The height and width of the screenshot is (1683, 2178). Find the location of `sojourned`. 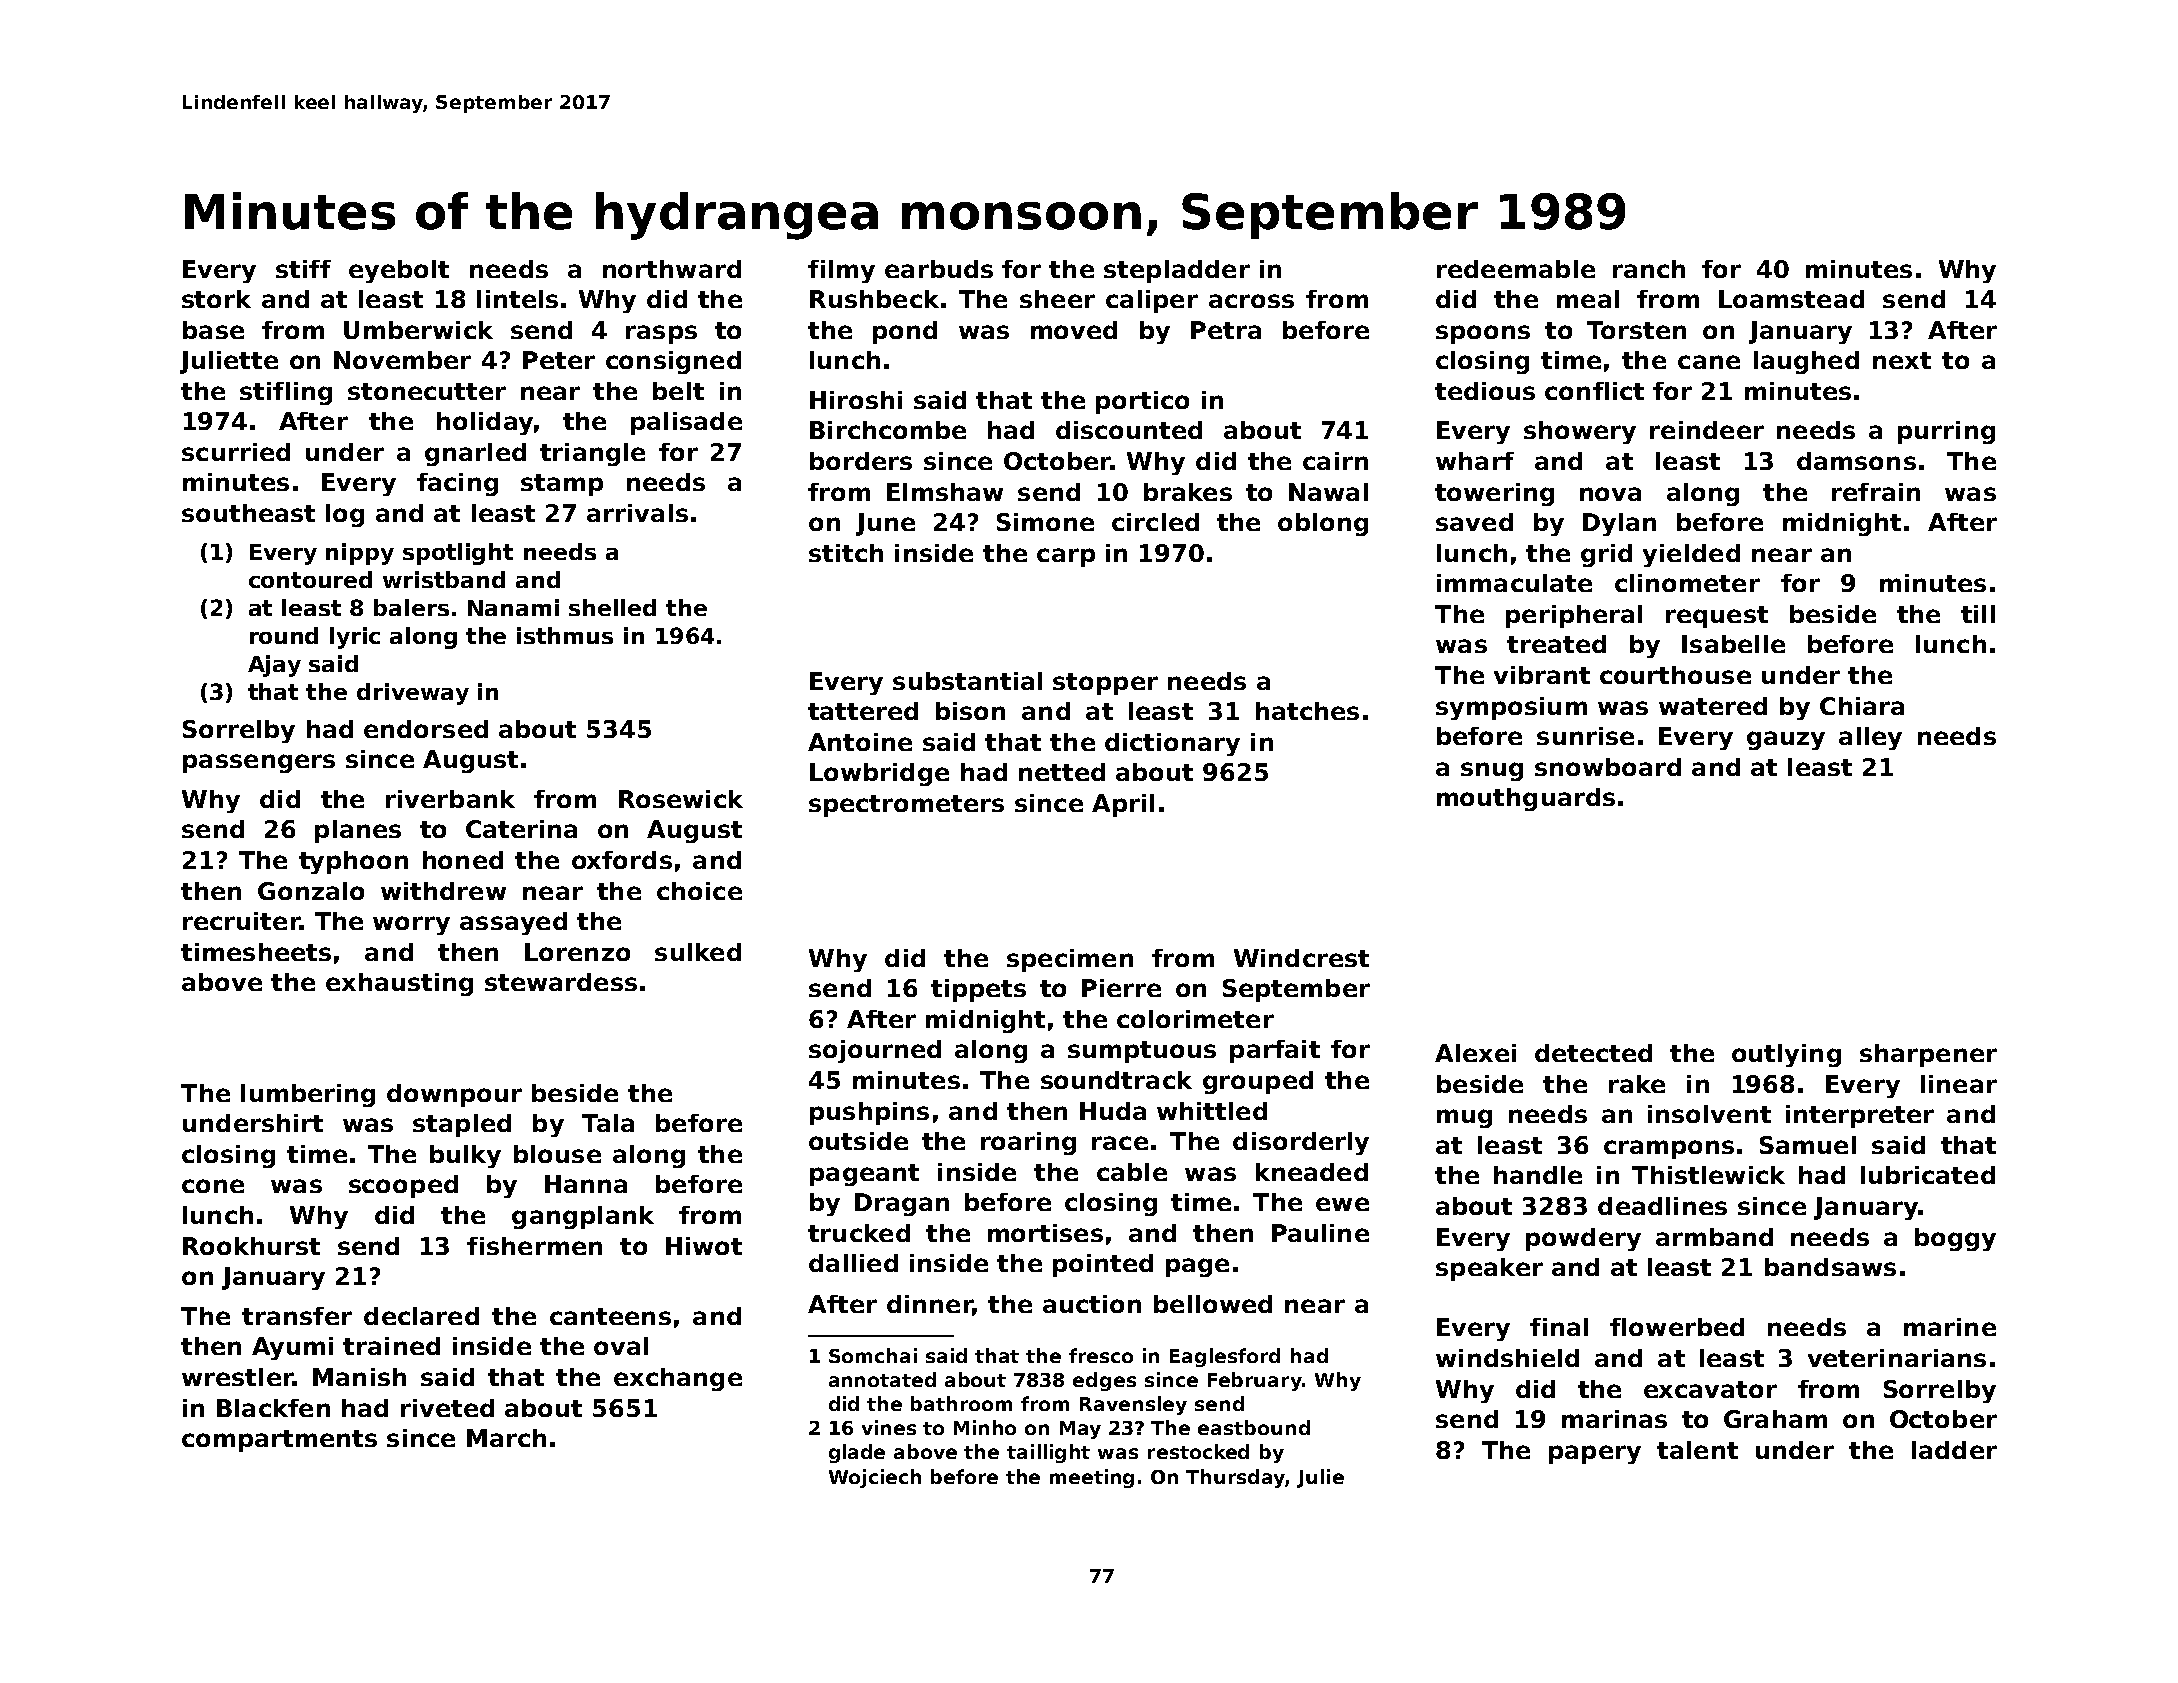

sojourned is located at coordinates (875, 1051).
